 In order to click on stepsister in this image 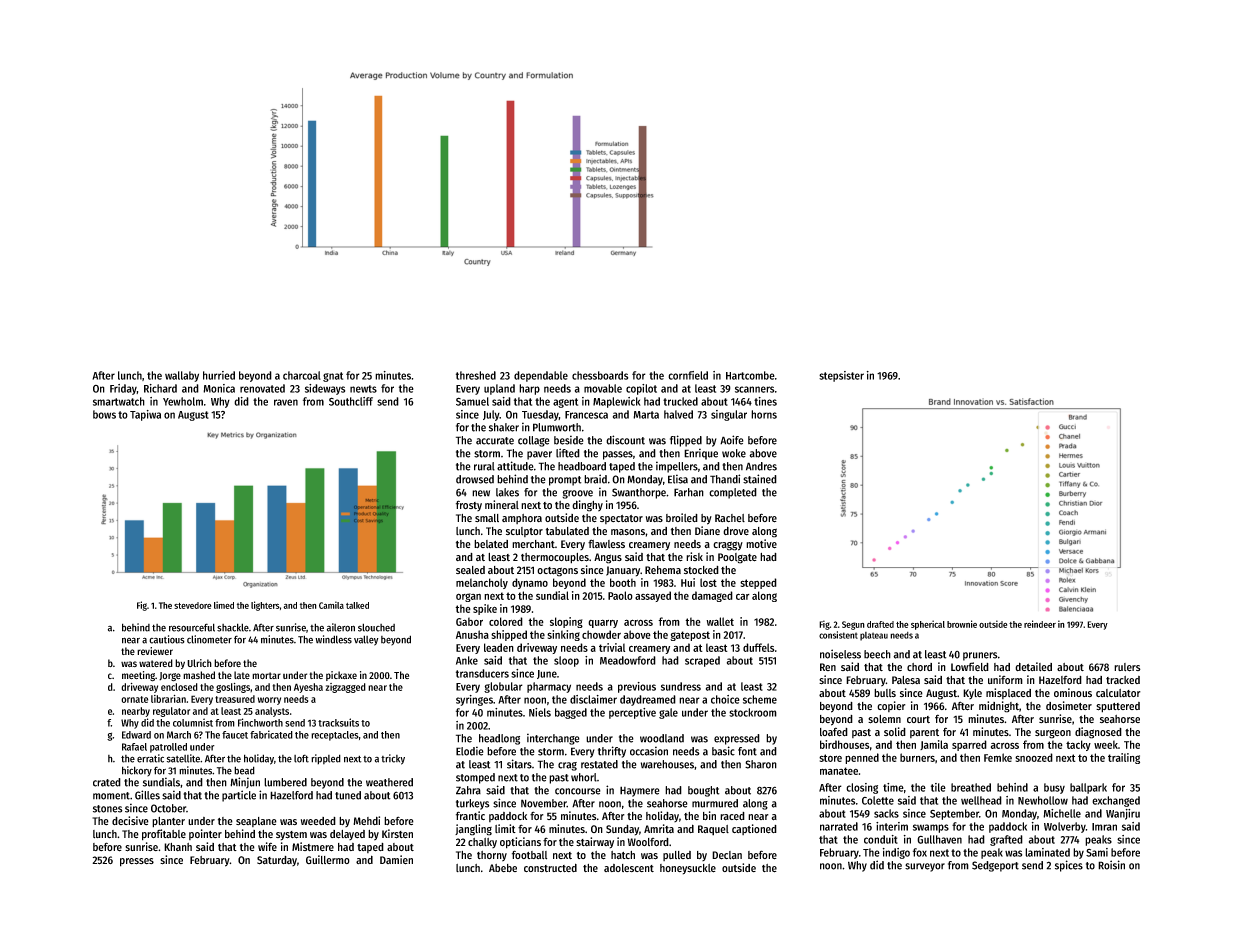, I will do `click(841, 376)`.
